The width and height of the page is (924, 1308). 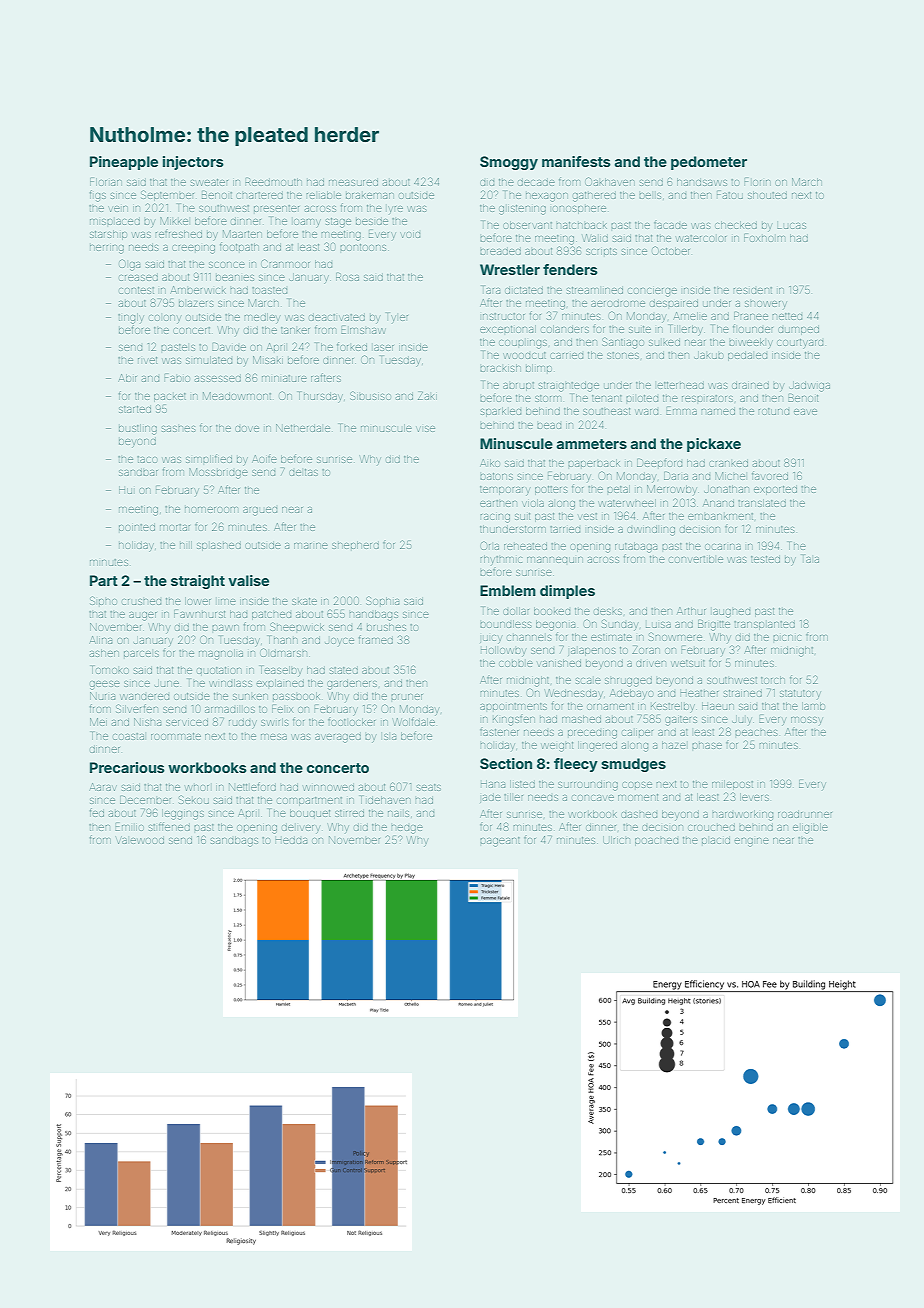 What do you see at coordinates (138, 429) in the page?
I see `bustling` at bounding box center [138, 429].
